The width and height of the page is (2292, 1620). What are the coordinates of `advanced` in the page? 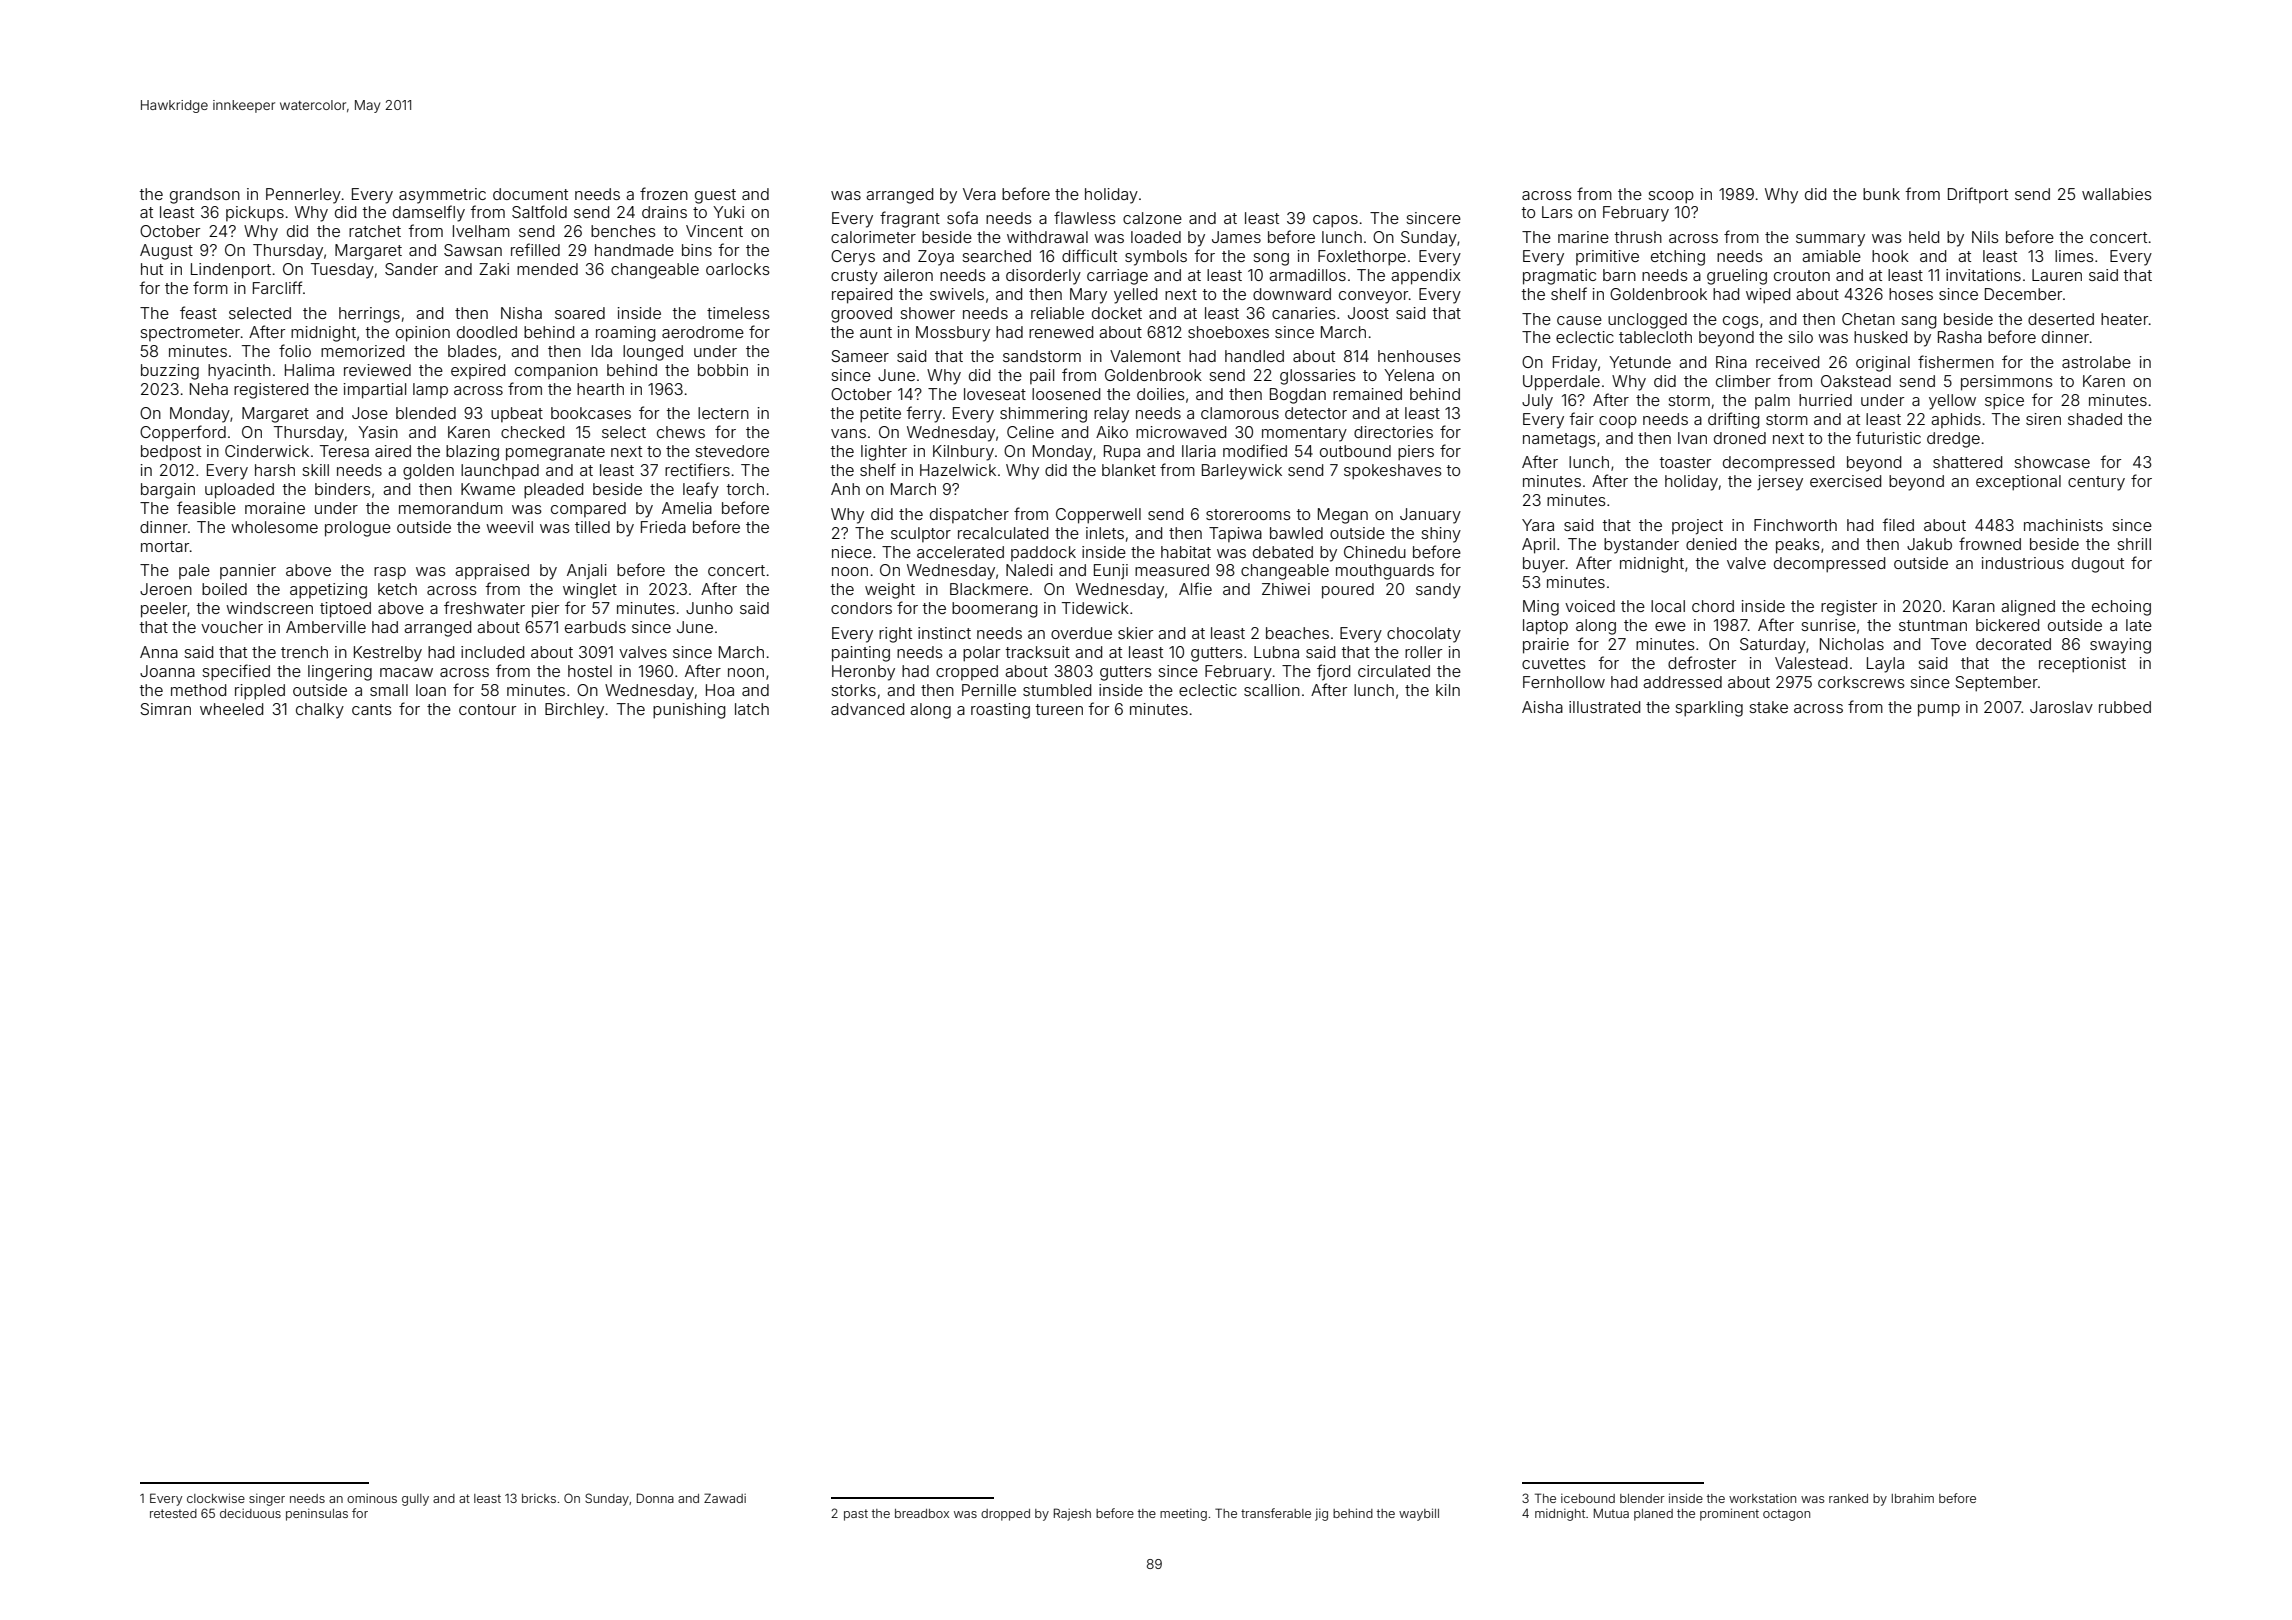 It's located at (867, 709).
